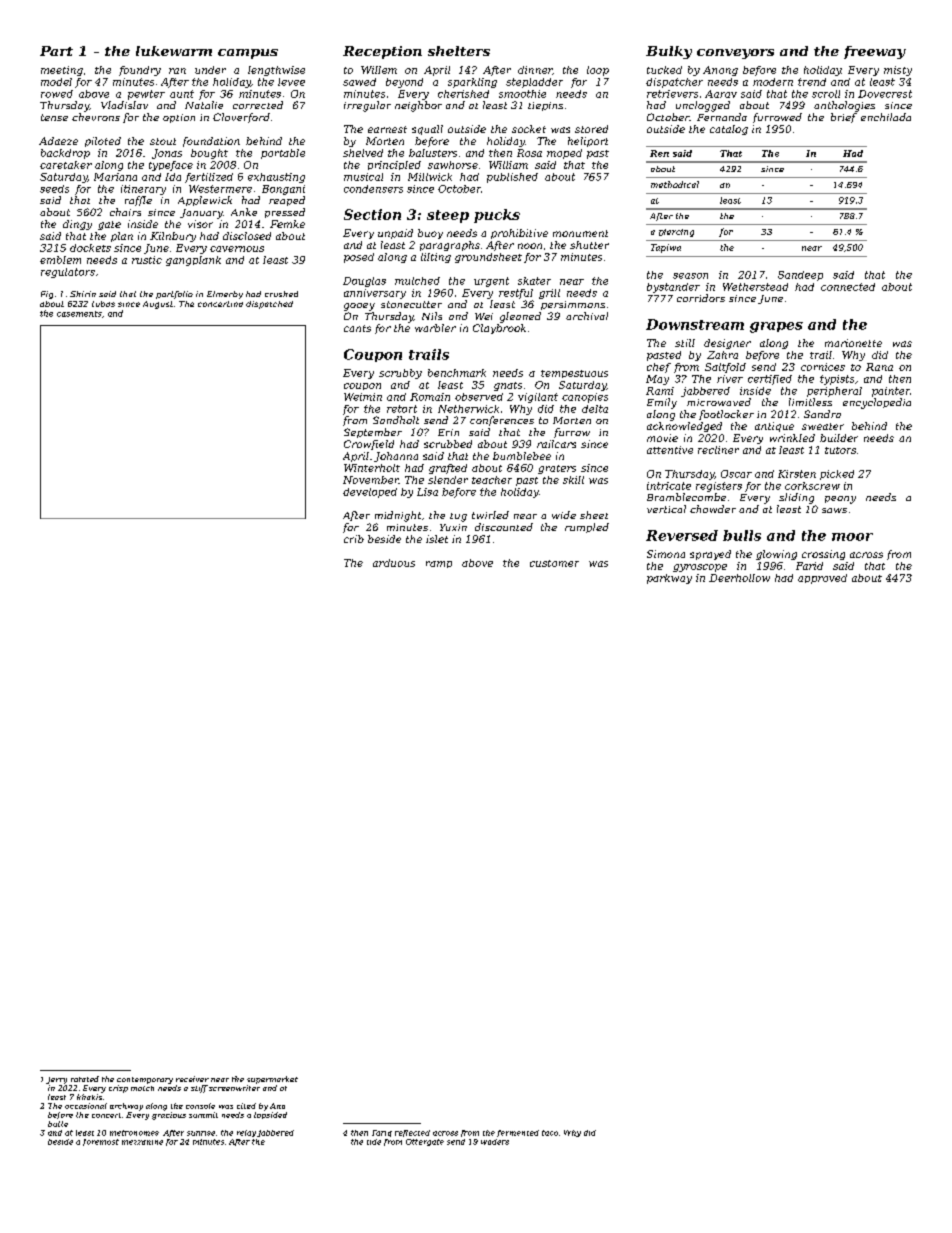  What do you see at coordinates (269, 305) in the screenshot?
I see `dispatched` at bounding box center [269, 305].
